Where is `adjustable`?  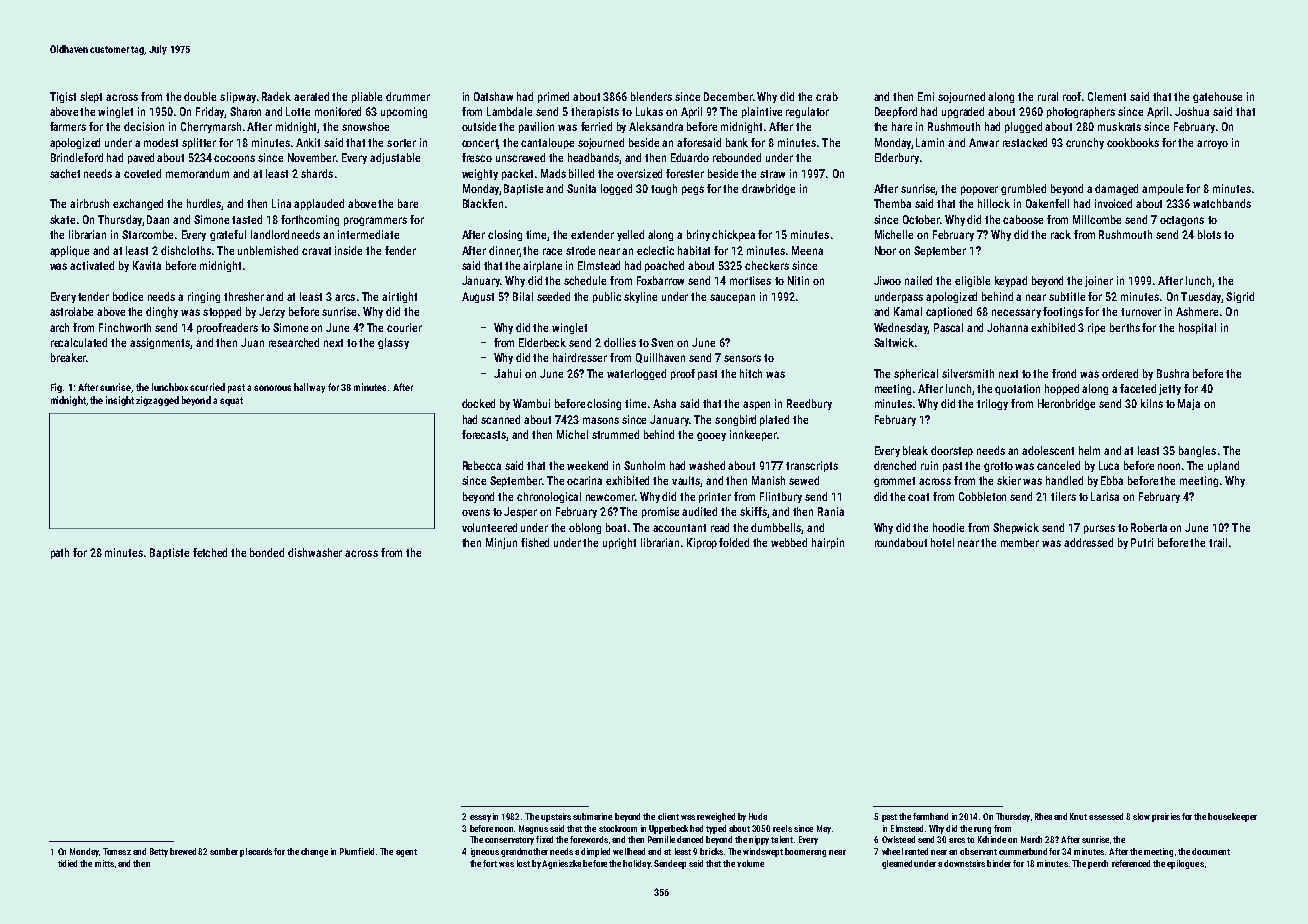 adjustable is located at coordinates (395, 158).
